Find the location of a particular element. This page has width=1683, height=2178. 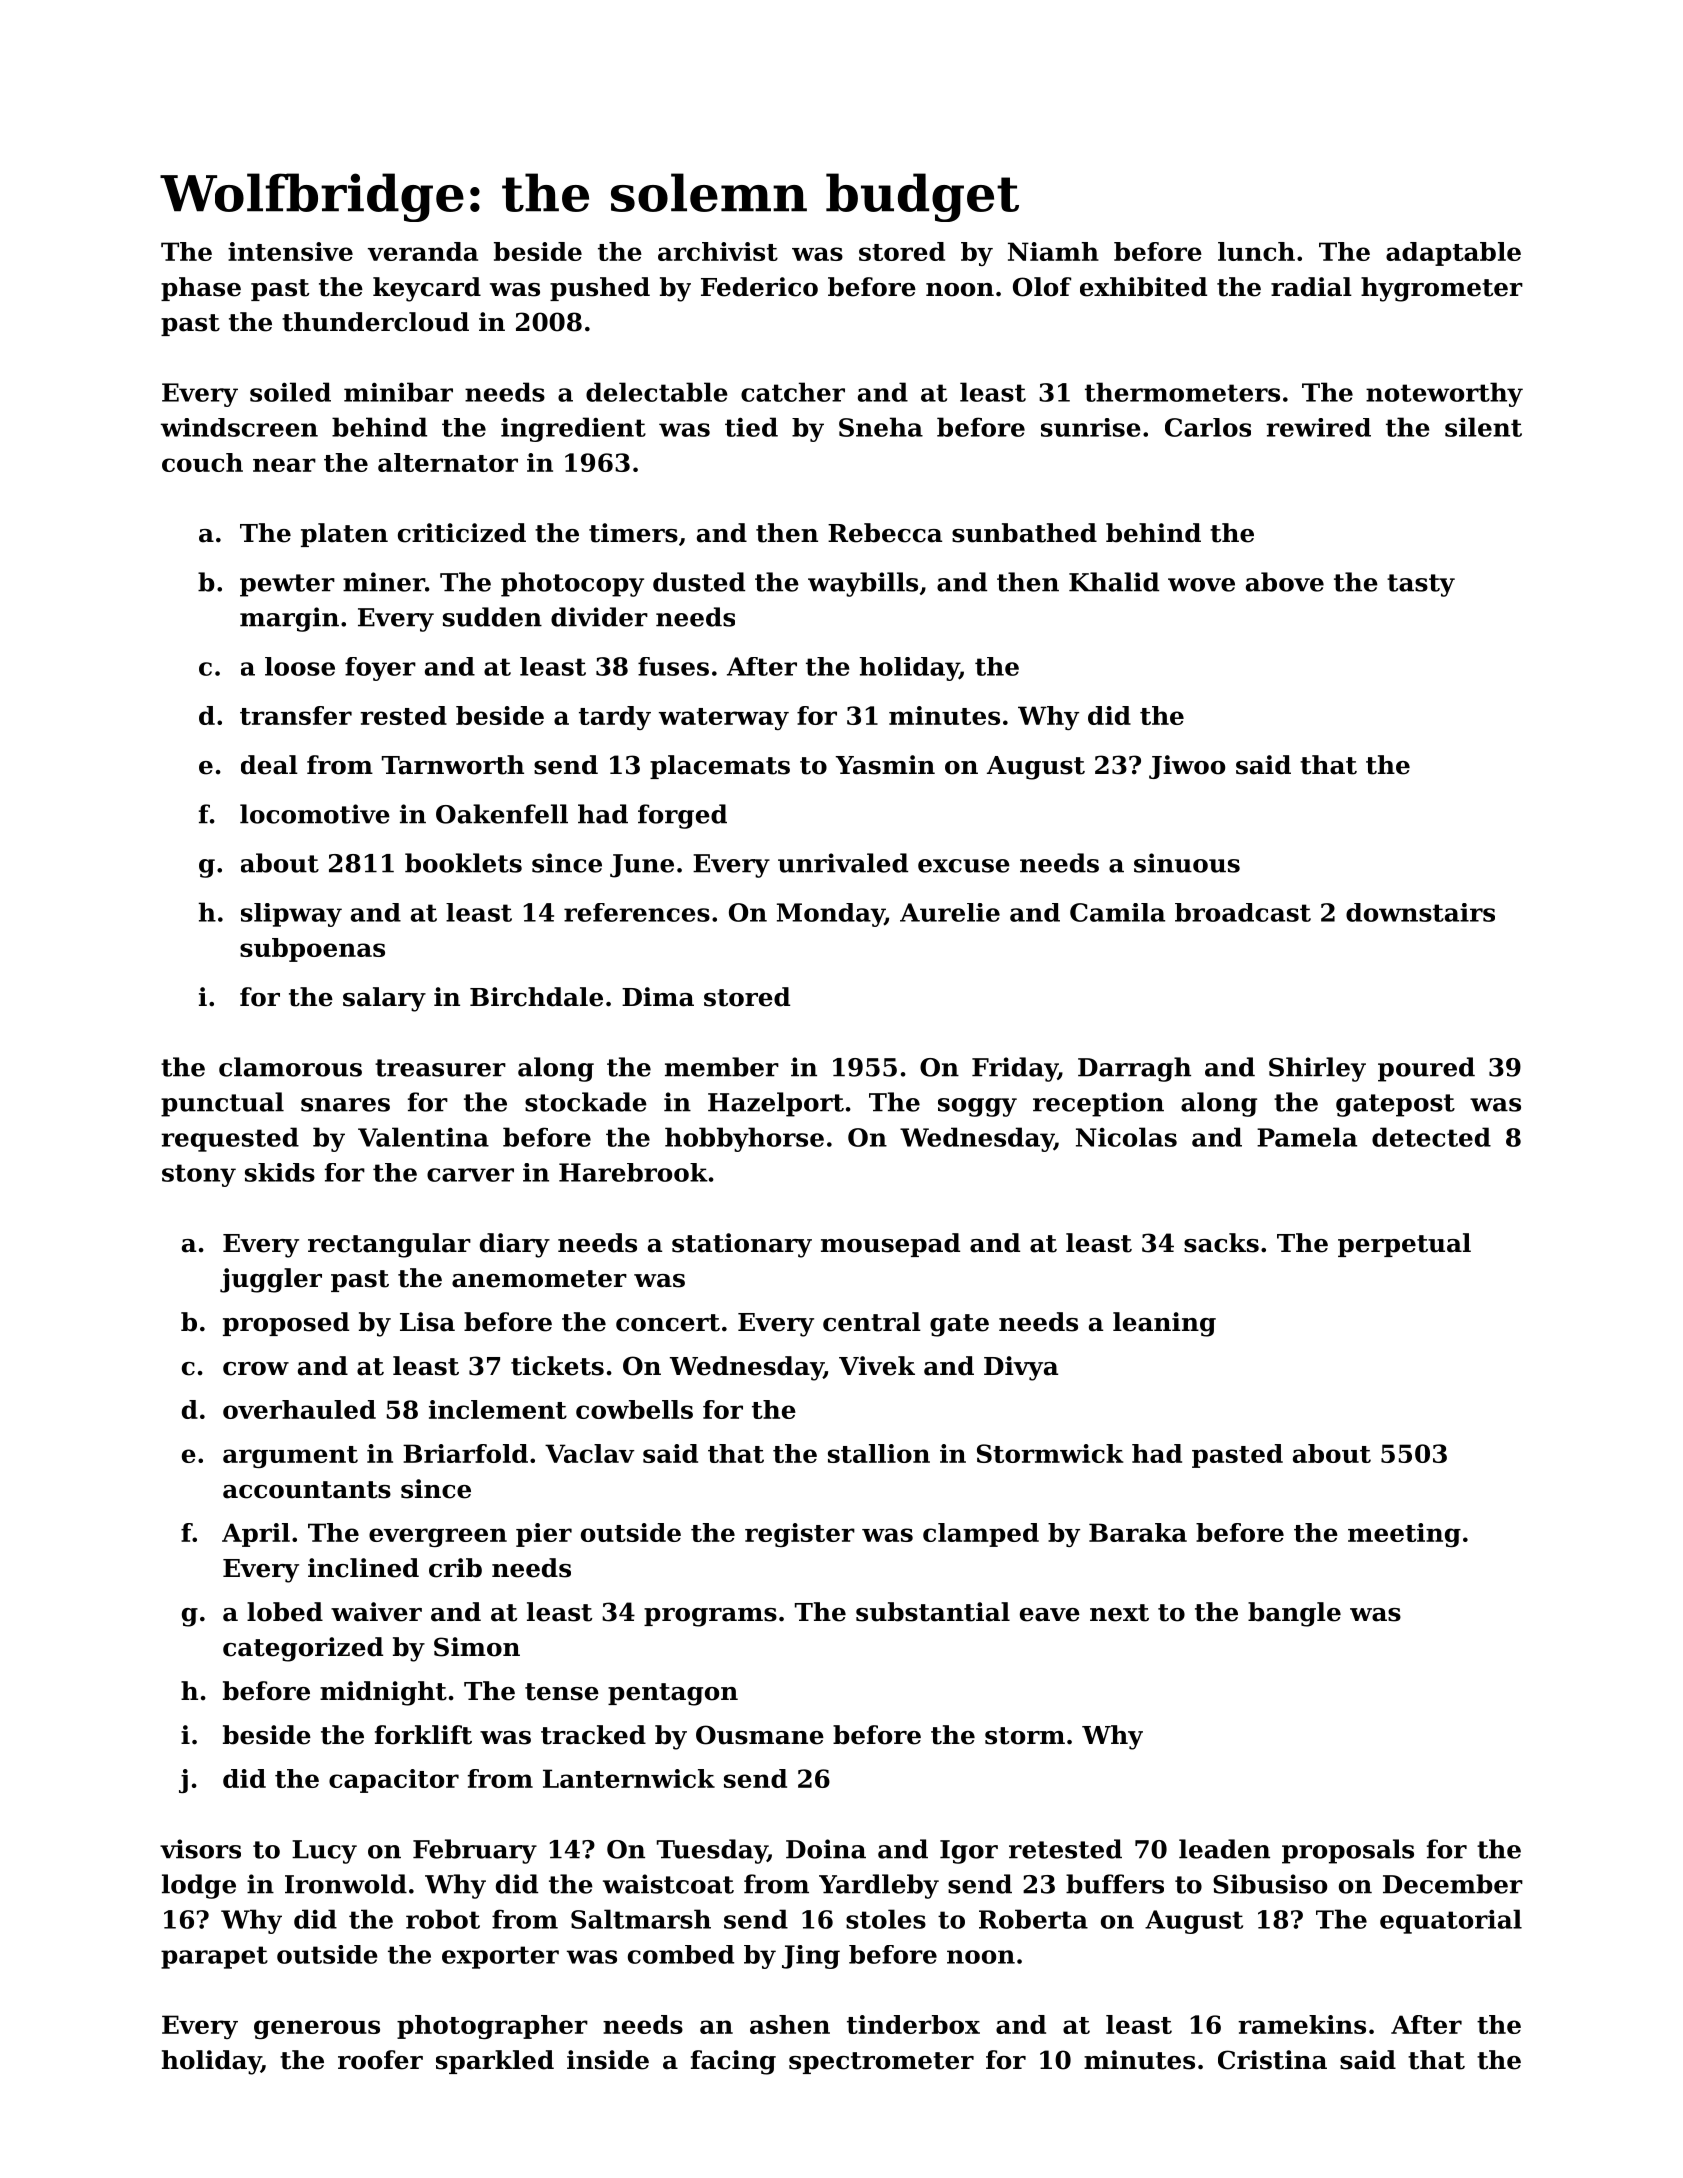

leaning is located at coordinates (1164, 1324).
